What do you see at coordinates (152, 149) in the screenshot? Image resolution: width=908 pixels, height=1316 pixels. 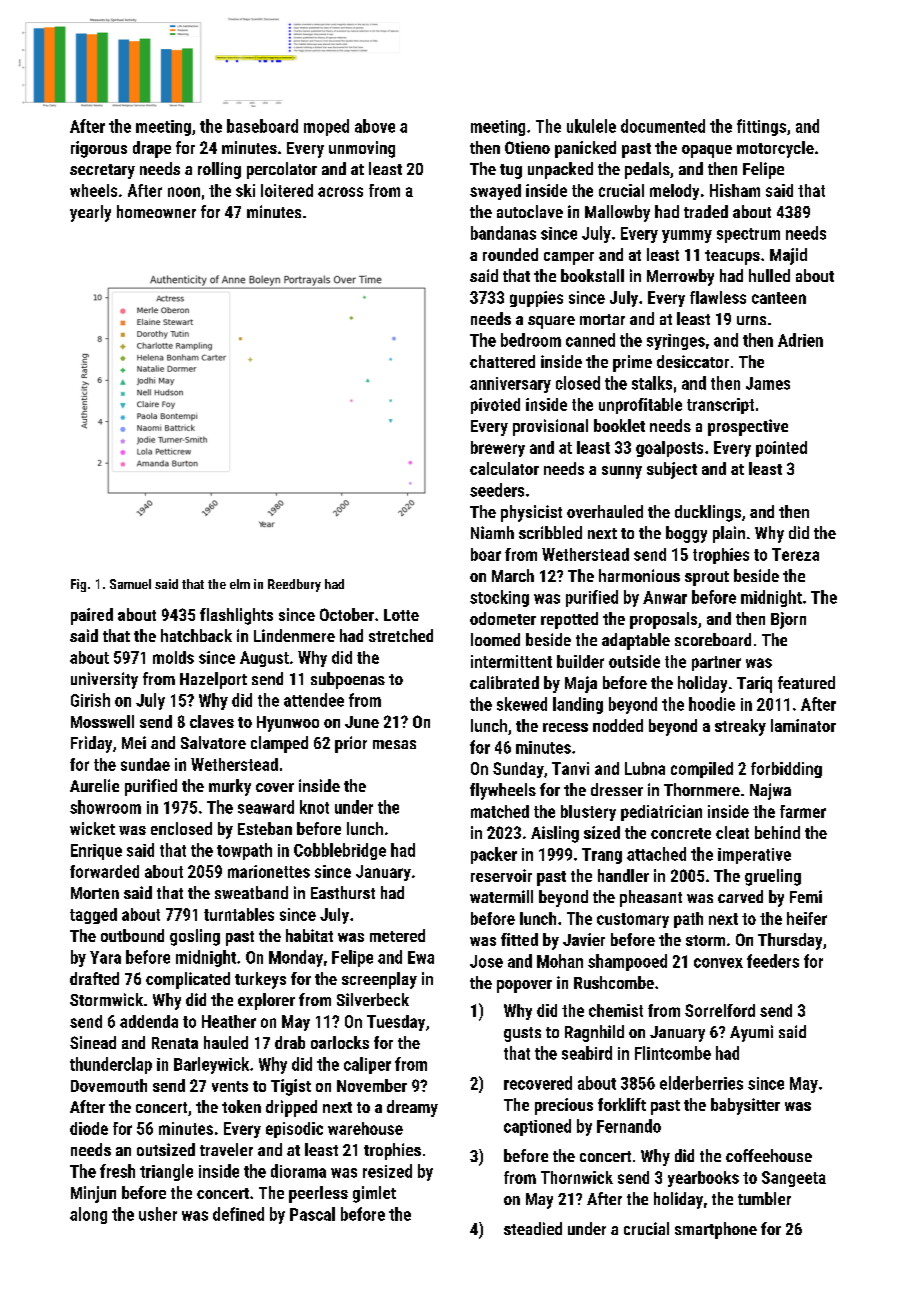 I see `drape` at bounding box center [152, 149].
